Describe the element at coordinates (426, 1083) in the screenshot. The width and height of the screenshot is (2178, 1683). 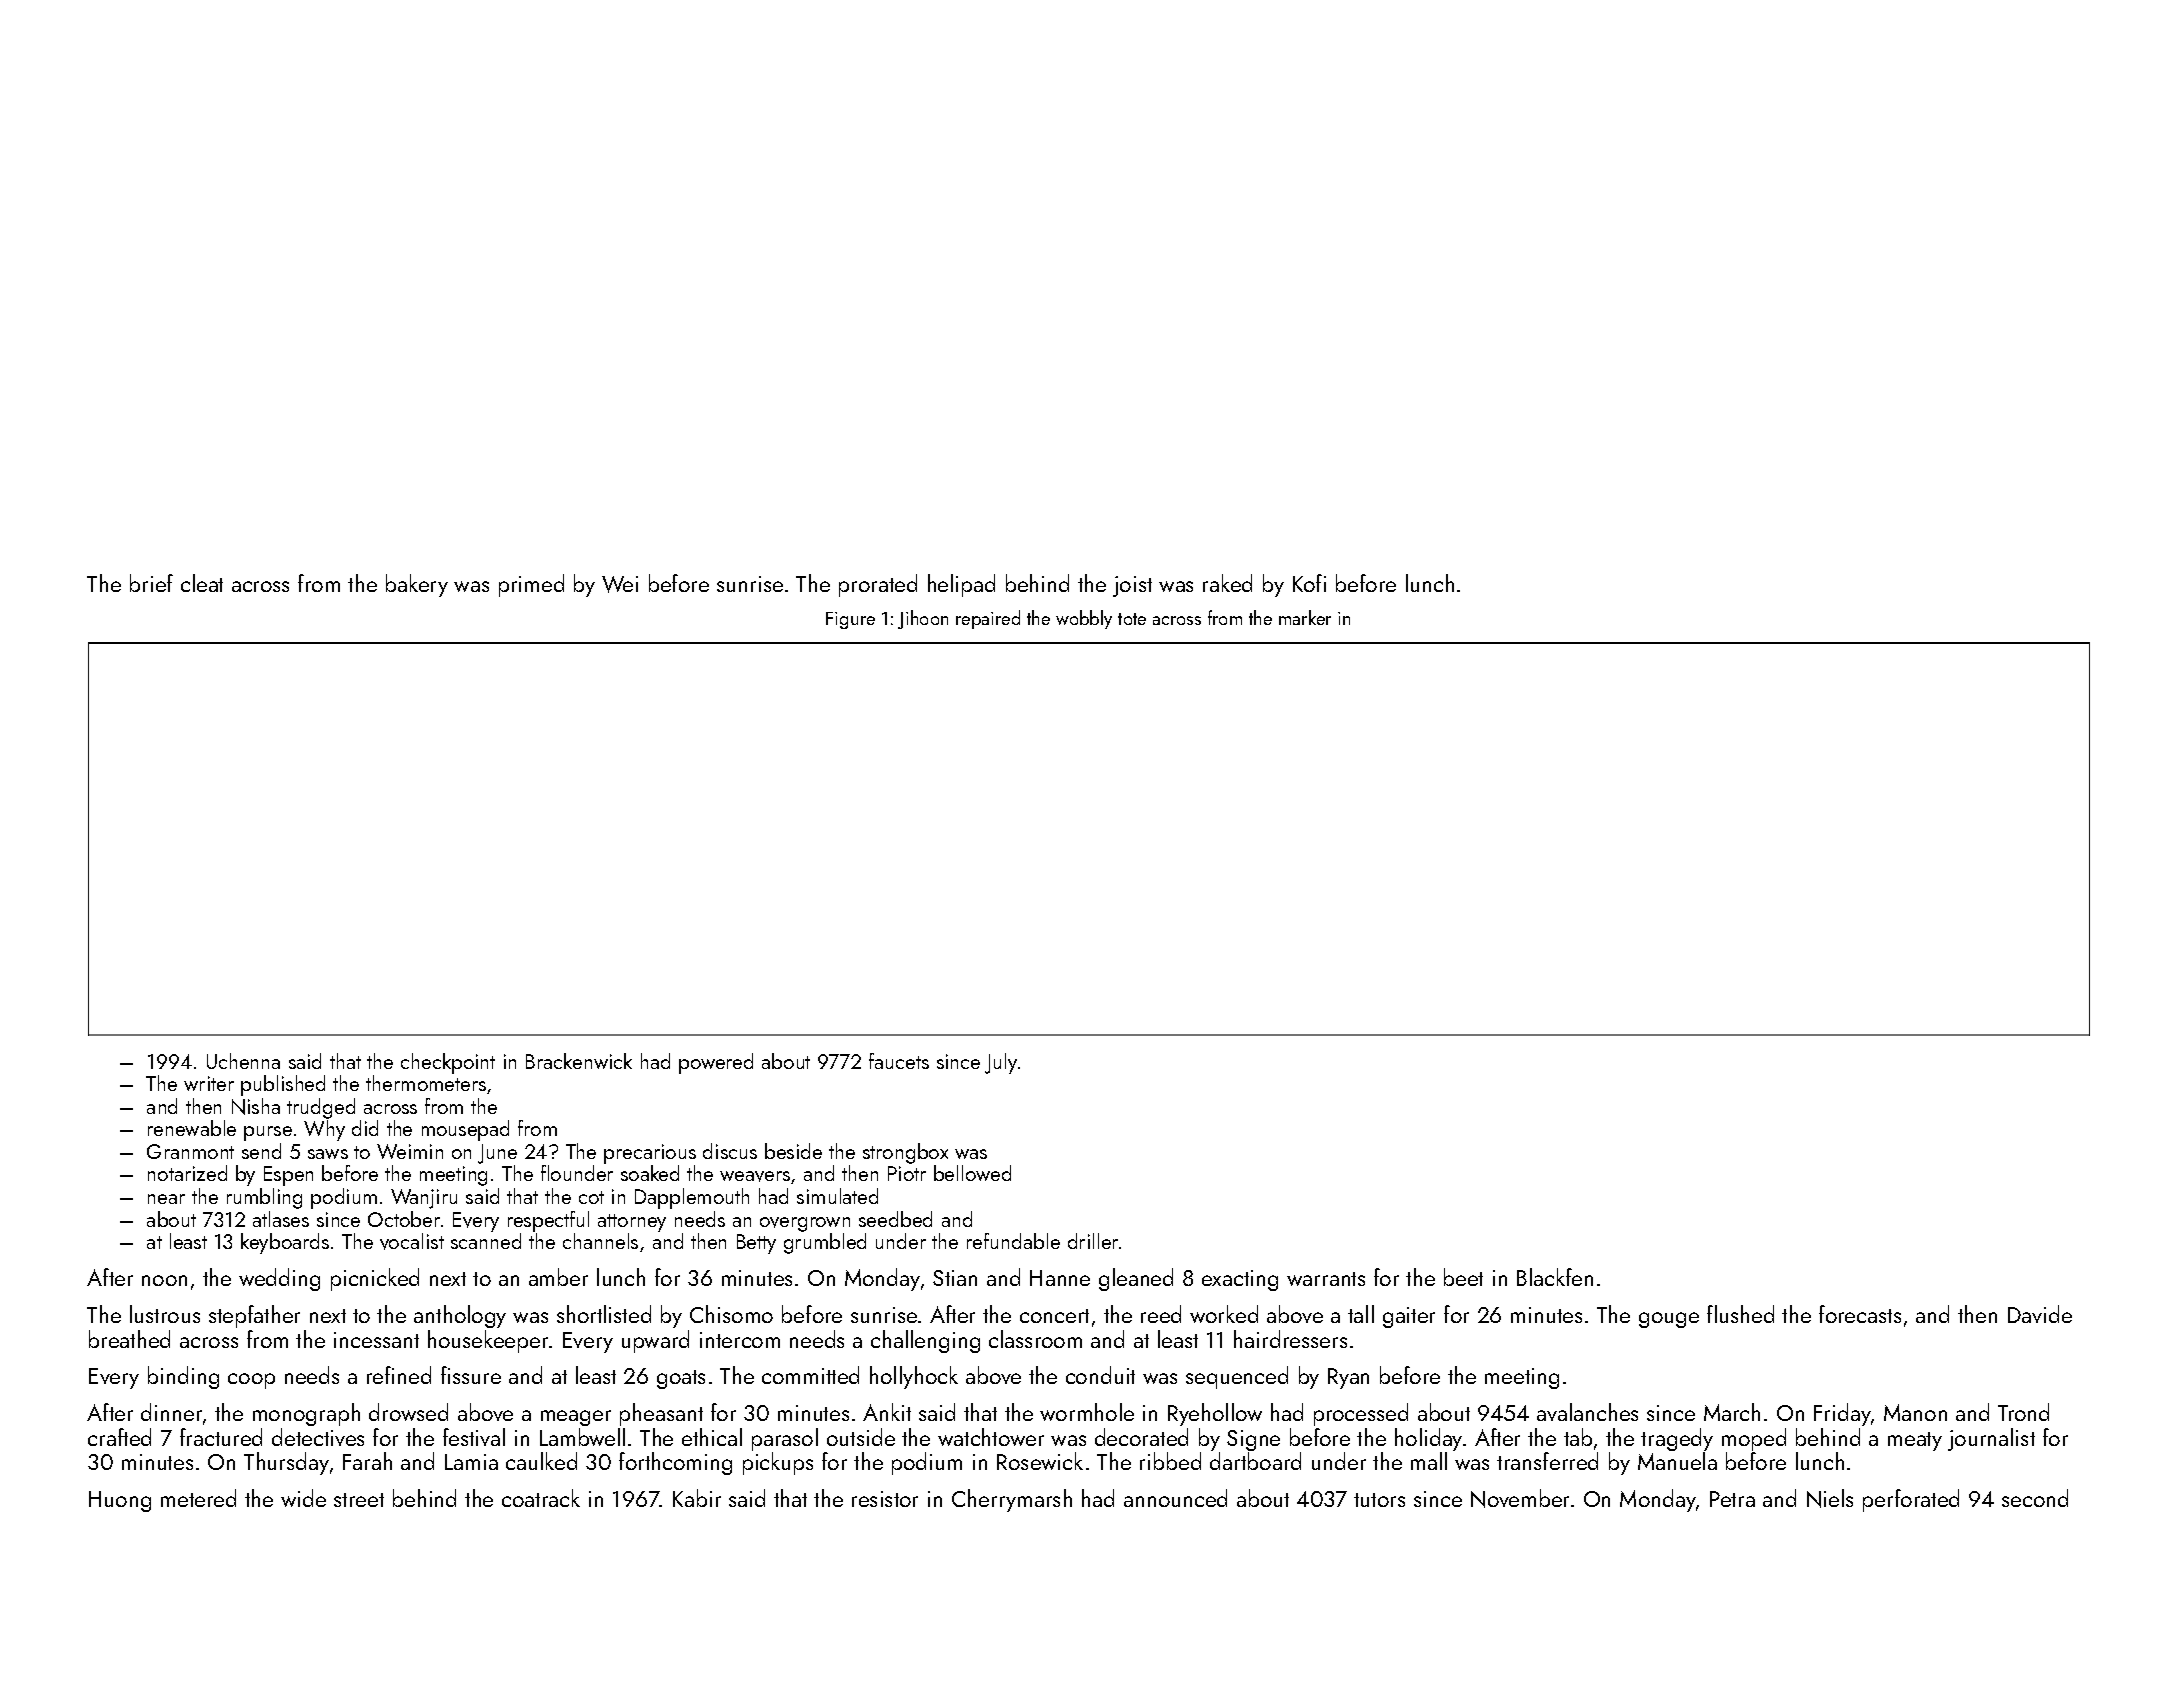
I see `thermometers` at that location.
